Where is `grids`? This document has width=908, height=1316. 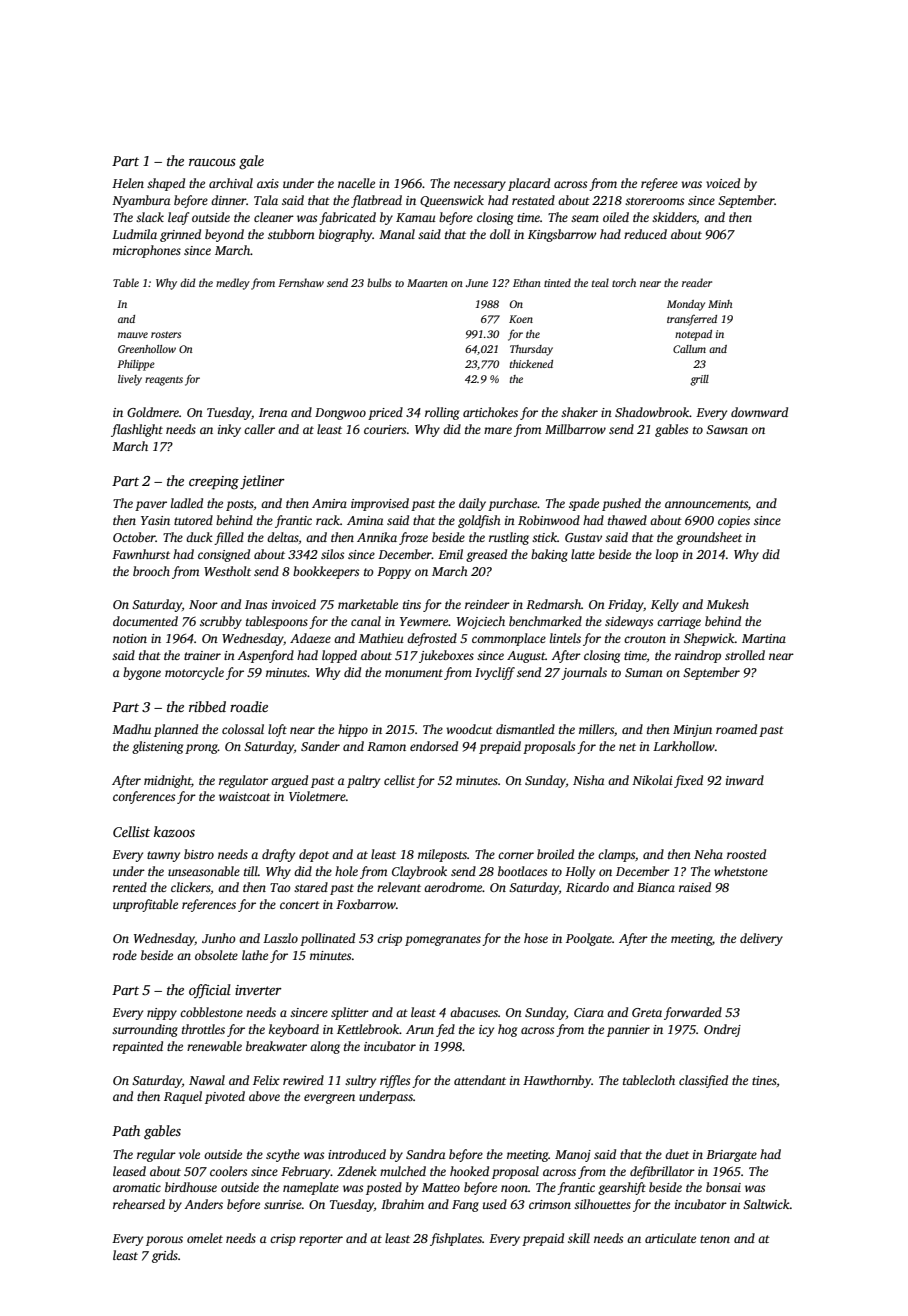
grids is located at coordinates (165, 1256).
